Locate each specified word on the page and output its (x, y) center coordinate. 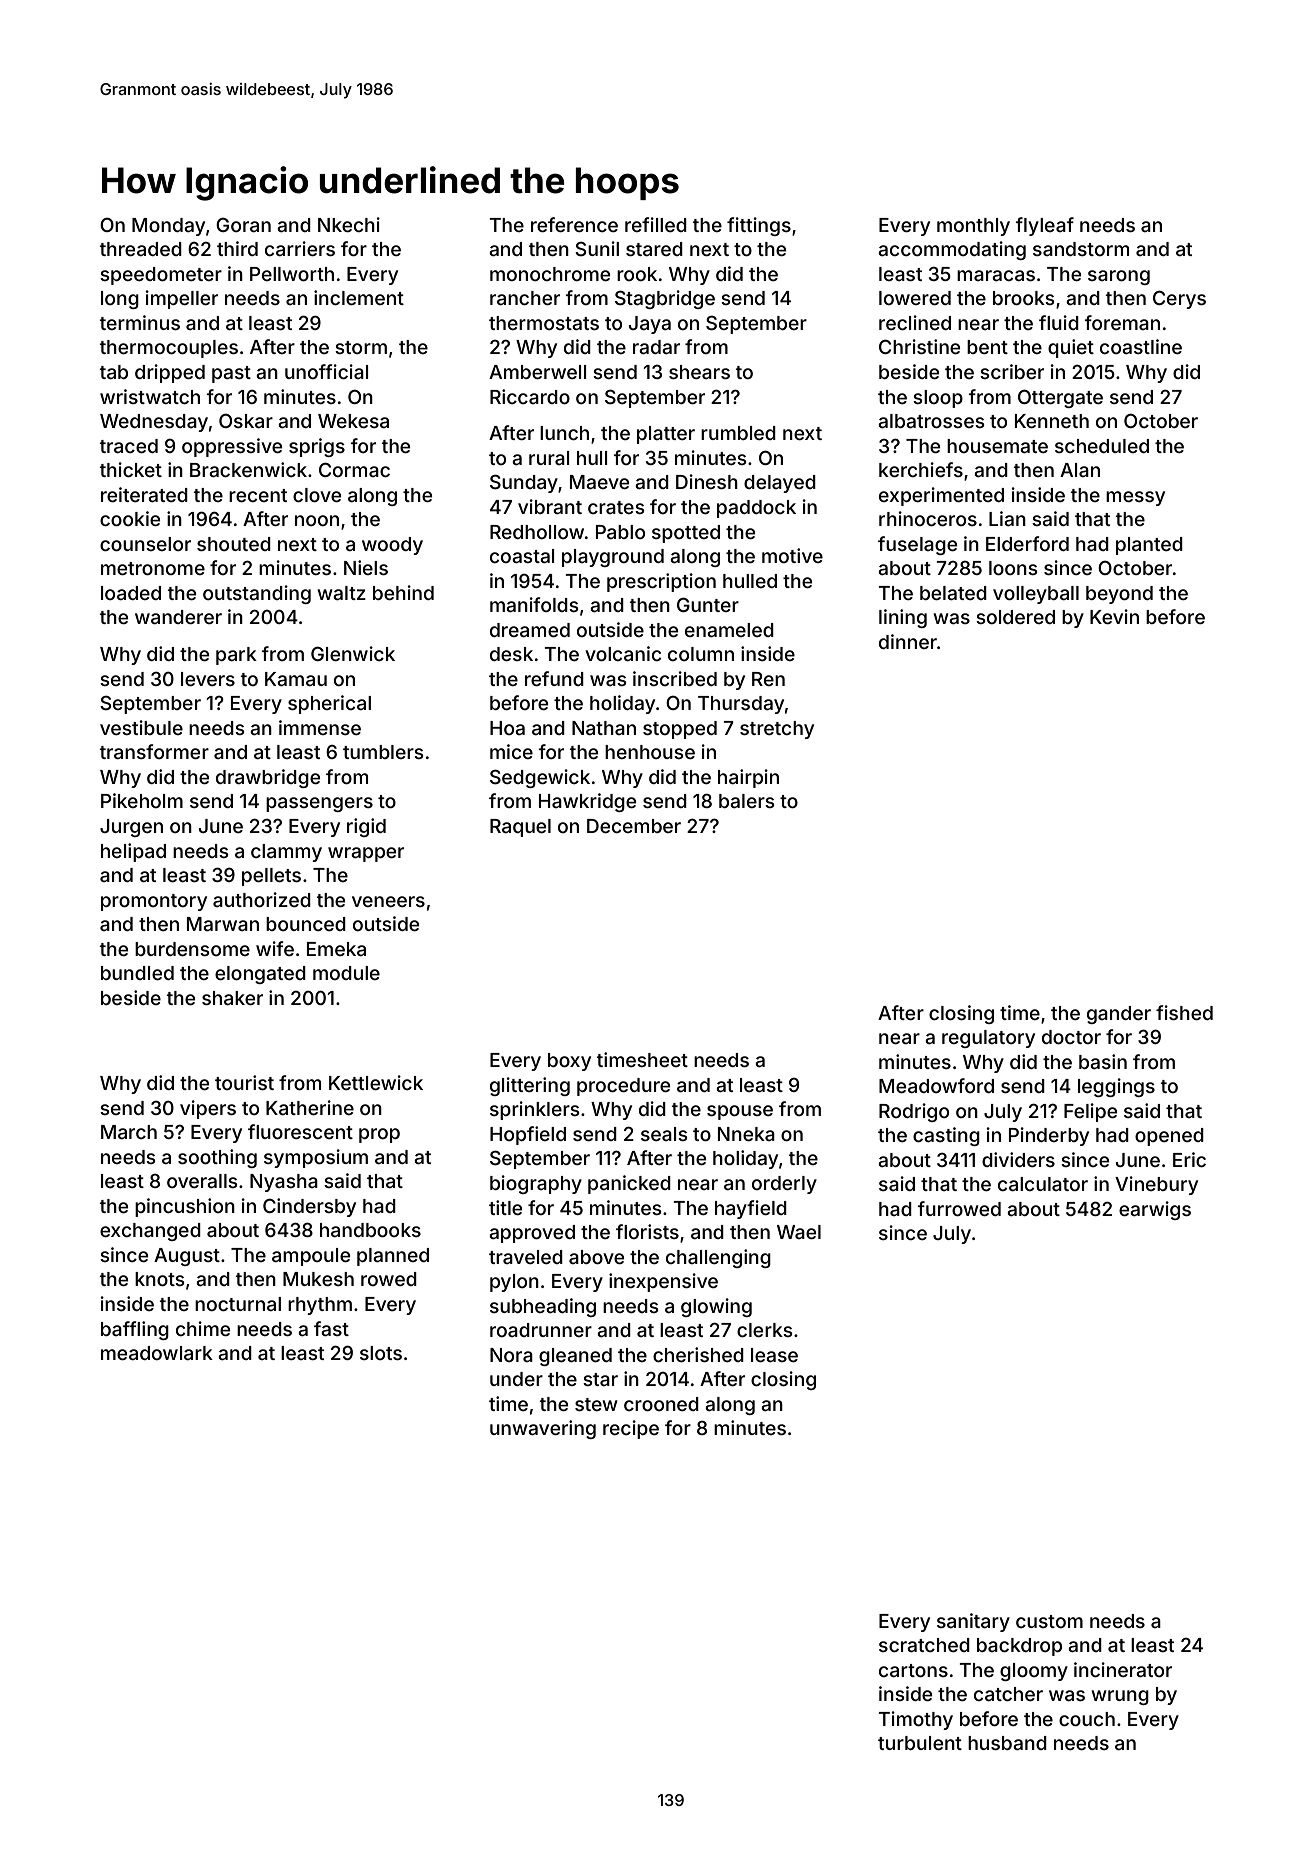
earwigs (1155, 1210)
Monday (168, 227)
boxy (569, 1062)
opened (1169, 1137)
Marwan (223, 924)
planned (393, 1257)
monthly (973, 227)
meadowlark (157, 1353)
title (505, 1207)
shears (699, 372)
